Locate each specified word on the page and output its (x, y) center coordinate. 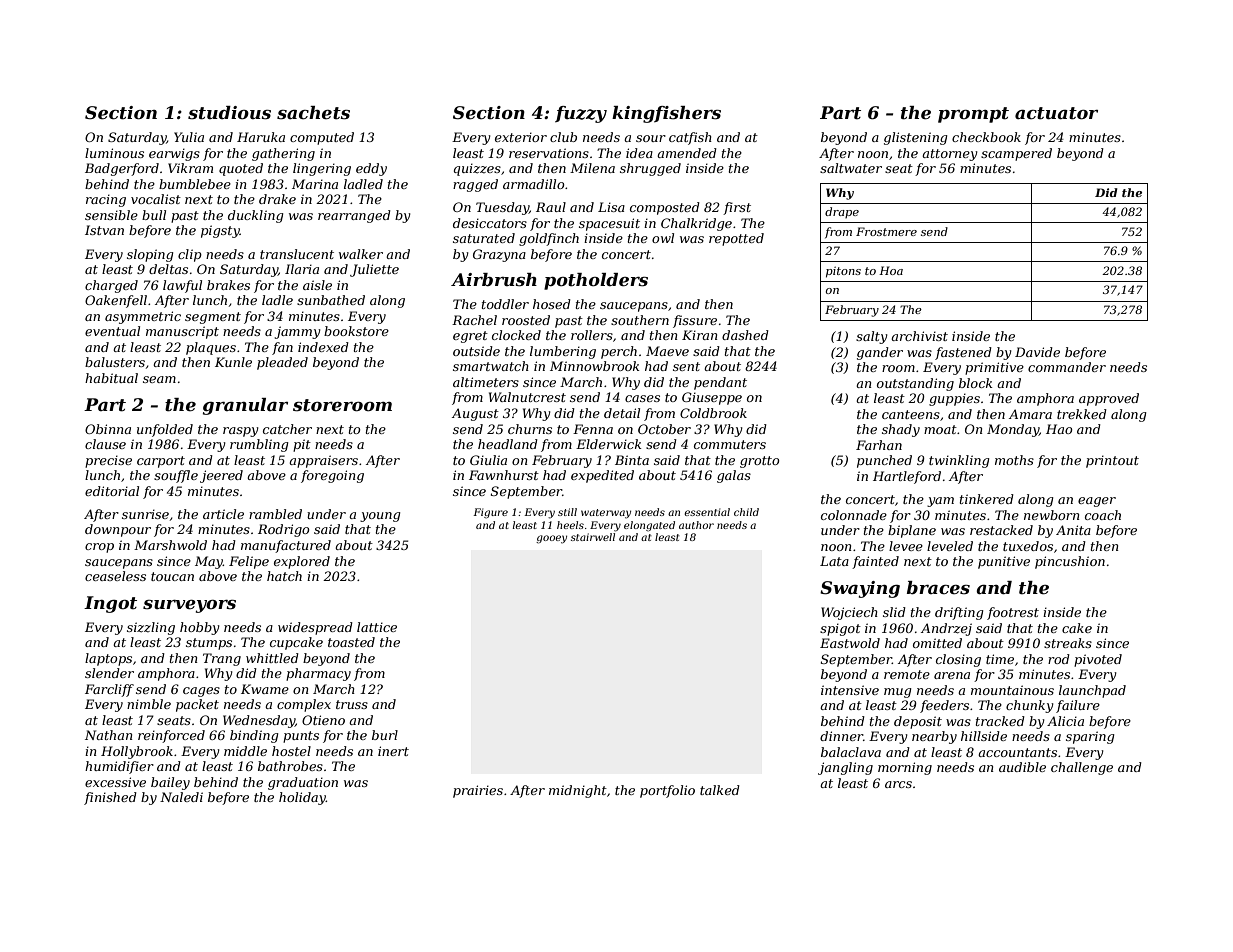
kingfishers (666, 114)
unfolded (165, 430)
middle (245, 751)
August (475, 414)
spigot (840, 629)
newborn (1052, 515)
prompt (973, 115)
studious (229, 113)
